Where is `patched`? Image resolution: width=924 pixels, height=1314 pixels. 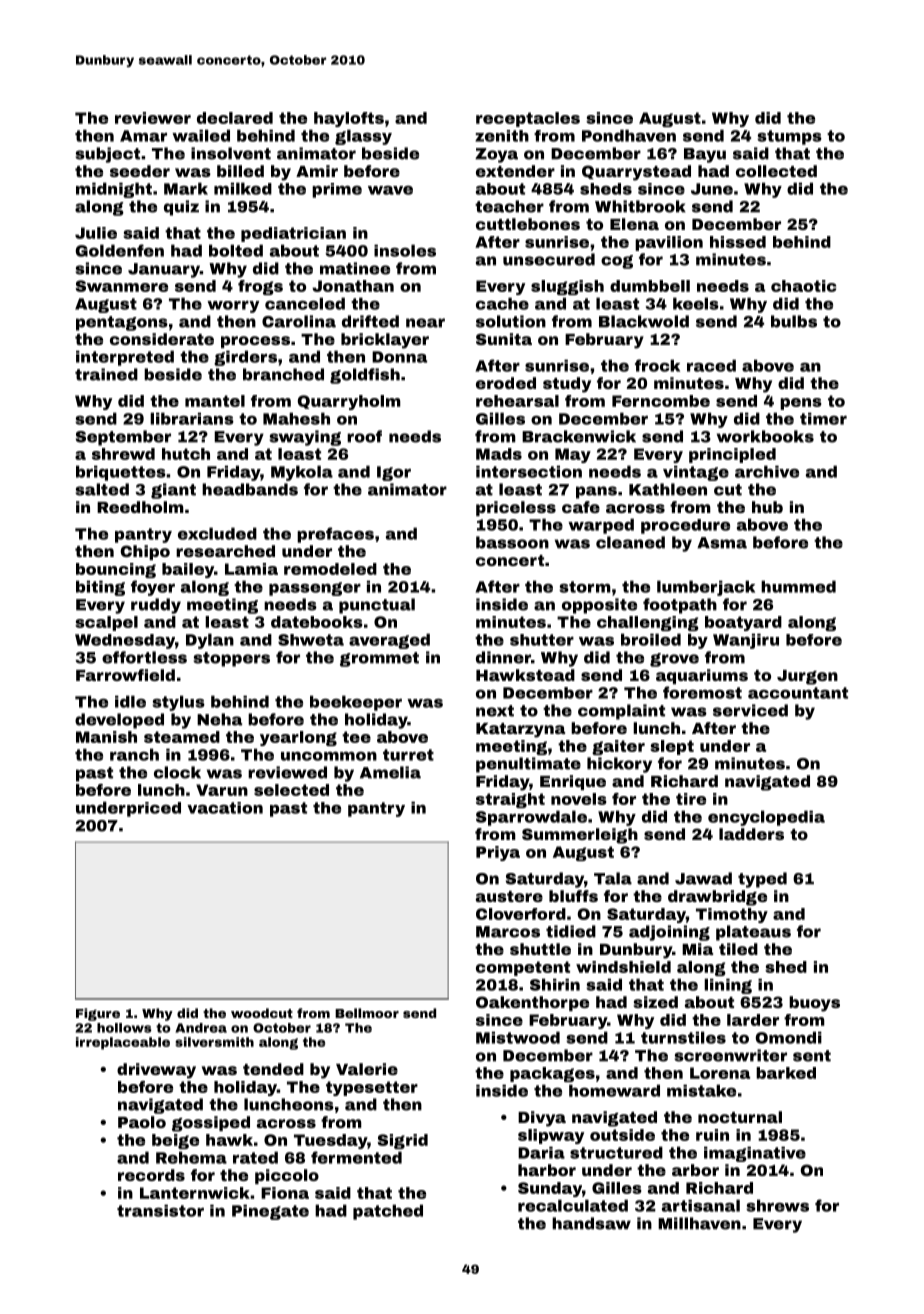 patched is located at coordinates (388, 1212).
